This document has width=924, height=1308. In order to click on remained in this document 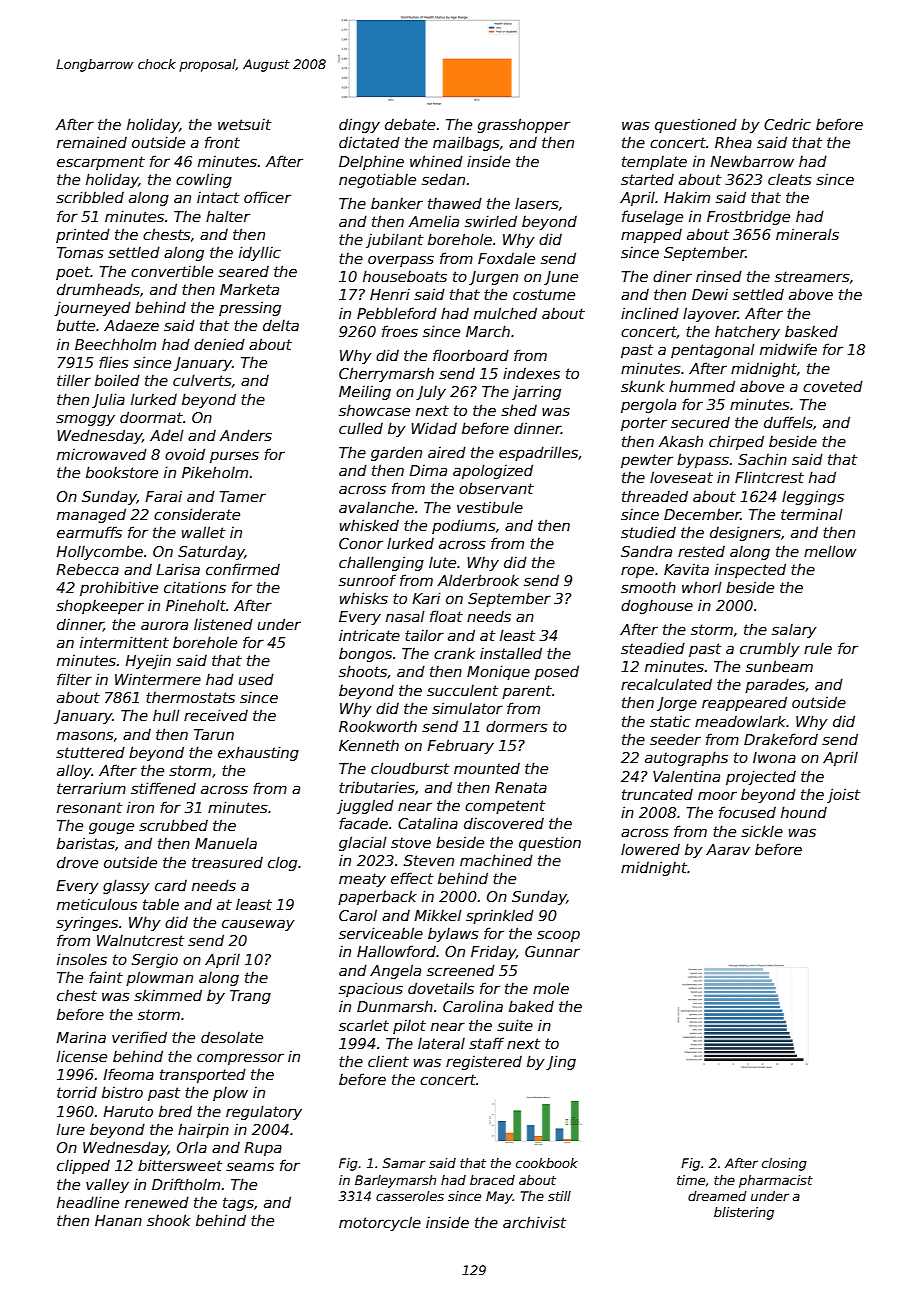, I will do `click(92, 142)`.
